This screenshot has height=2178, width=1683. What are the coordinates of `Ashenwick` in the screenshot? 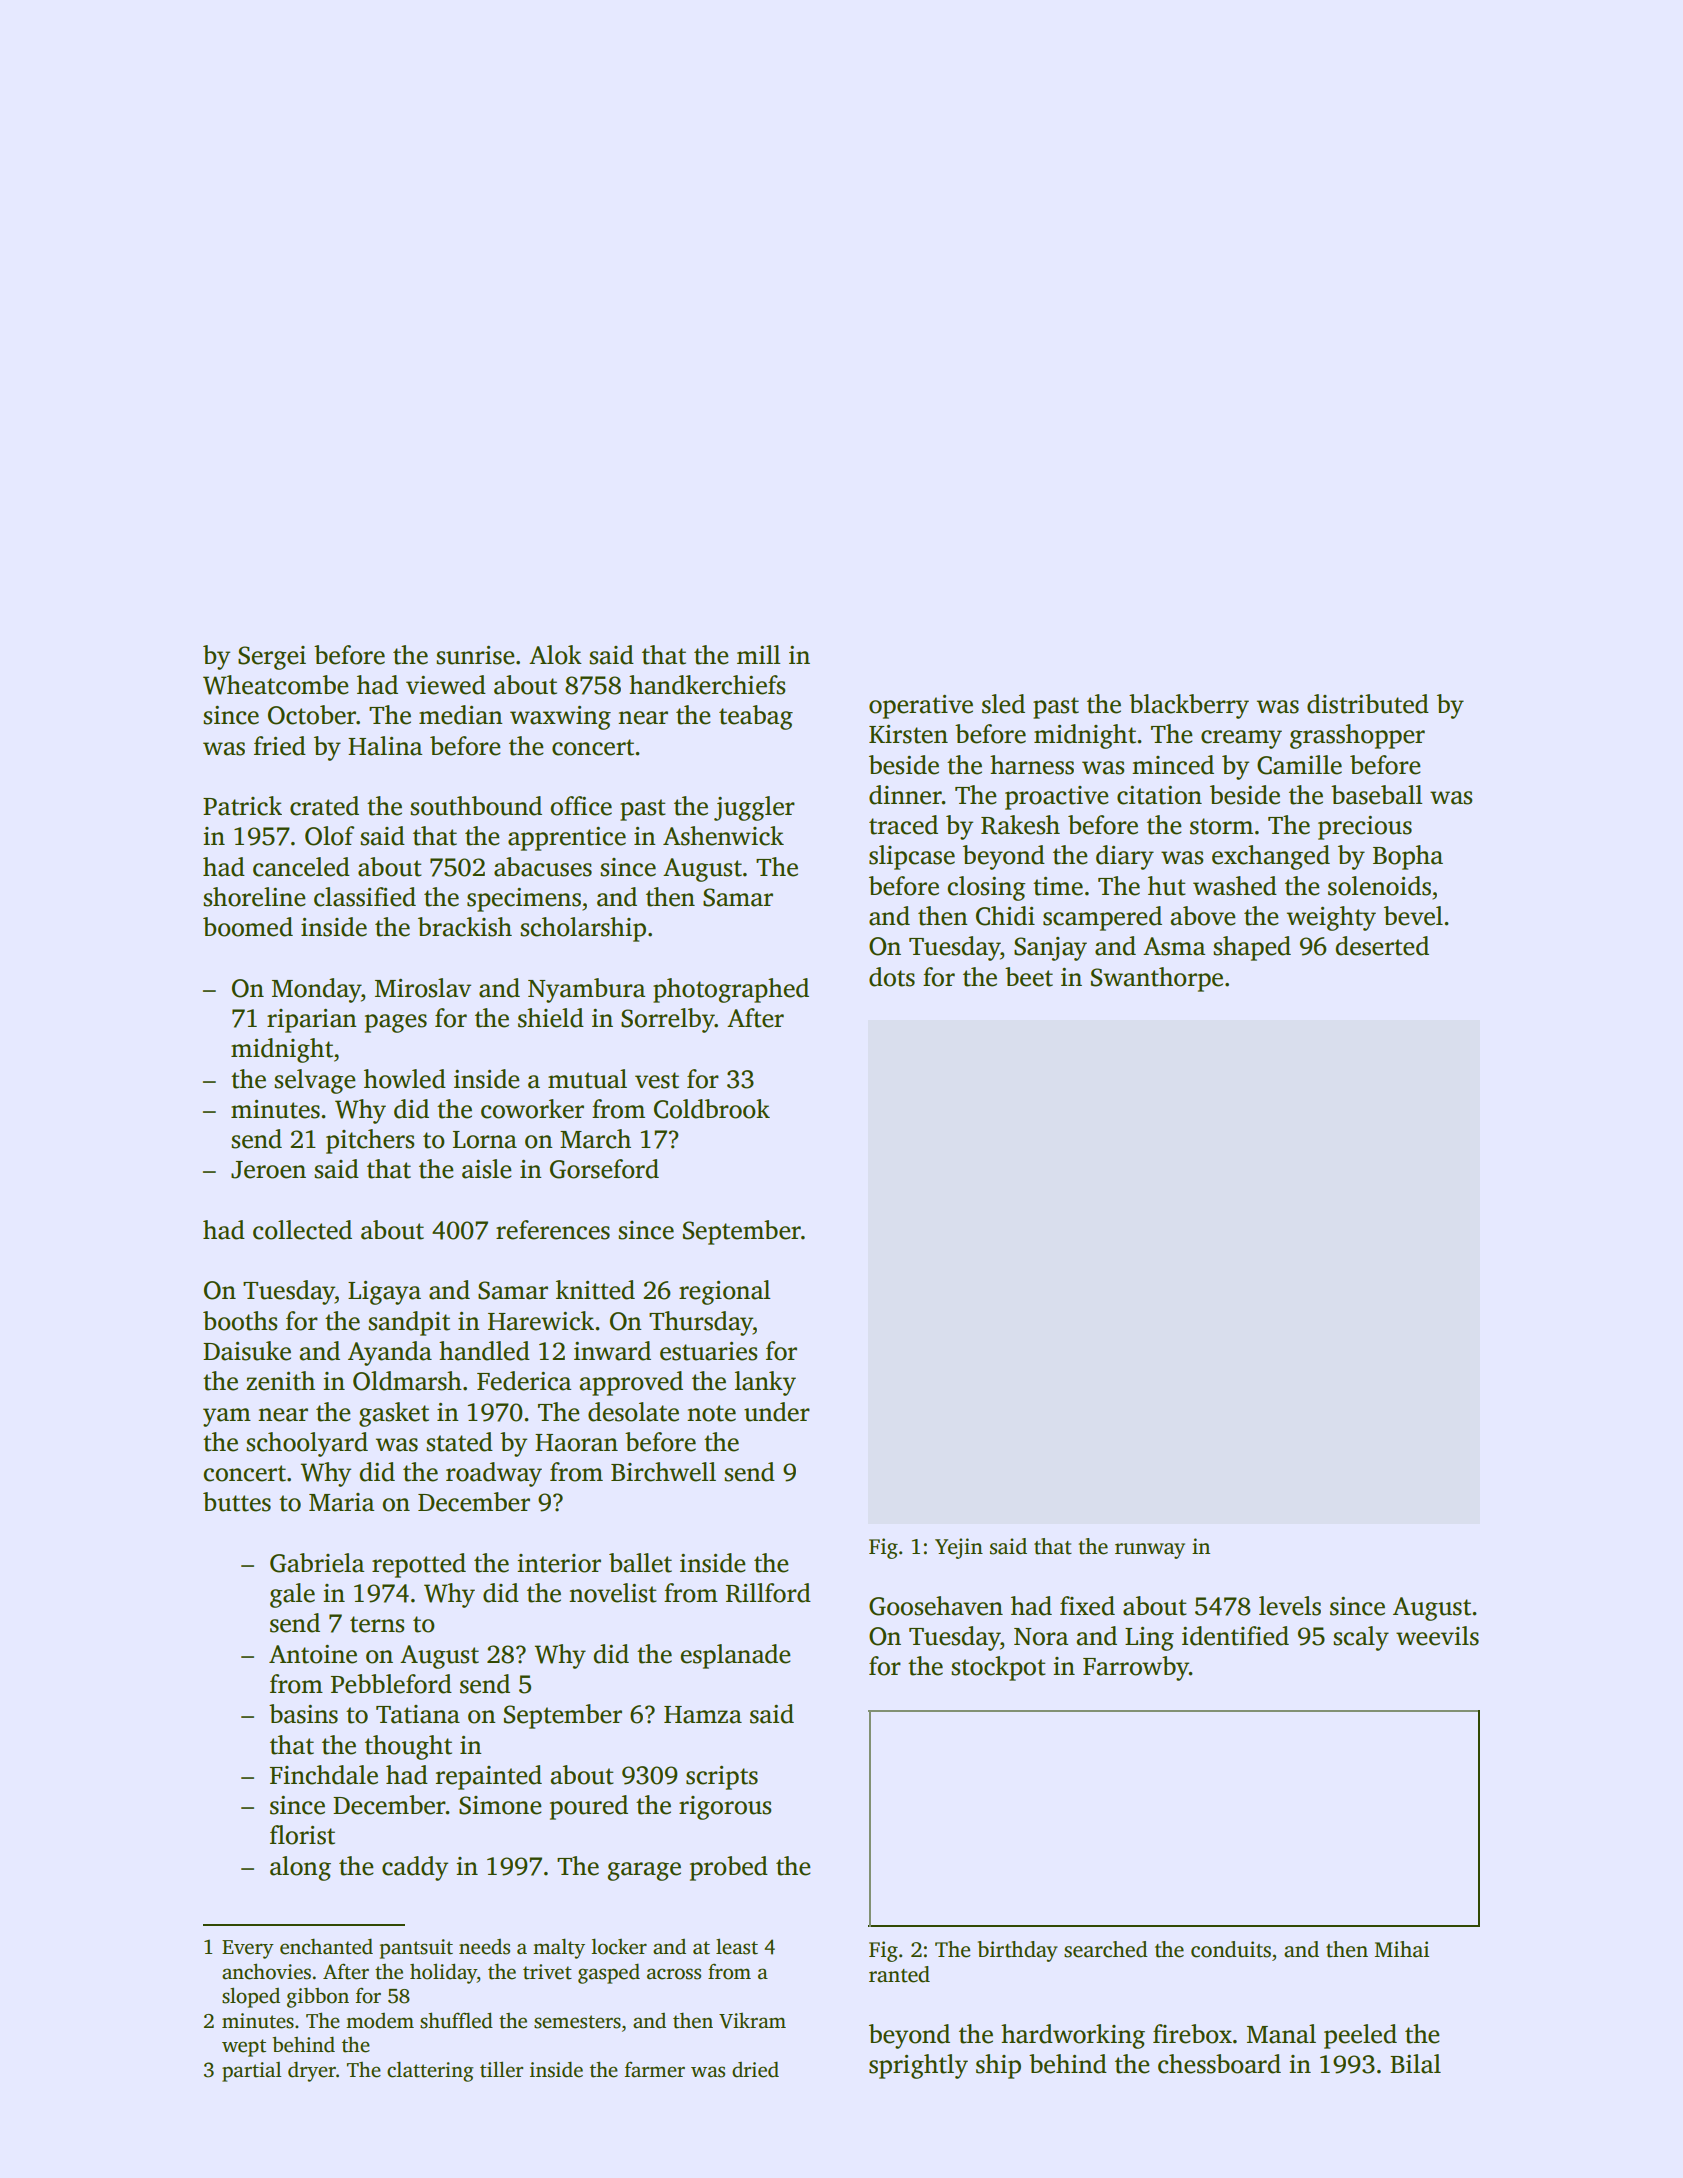 It's located at (723, 836).
